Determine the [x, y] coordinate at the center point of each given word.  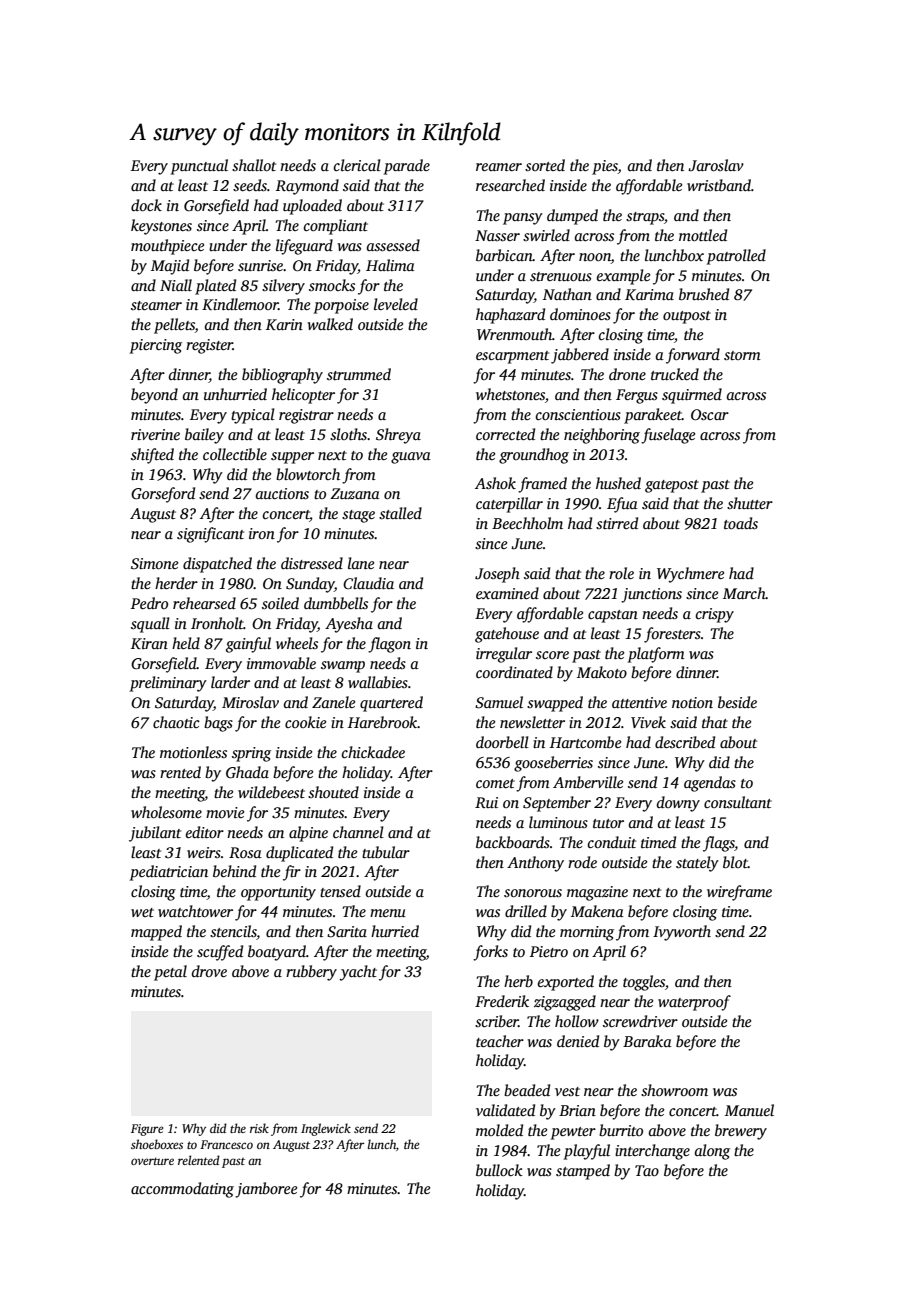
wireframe [739, 893]
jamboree [266, 1190]
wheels [297, 643]
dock [146, 205]
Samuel [499, 702]
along [712, 1152]
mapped [156, 933]
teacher [500, 1041]
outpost [687, 317]
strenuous [561, 276]
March [744, 593]
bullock [499, 1170]
